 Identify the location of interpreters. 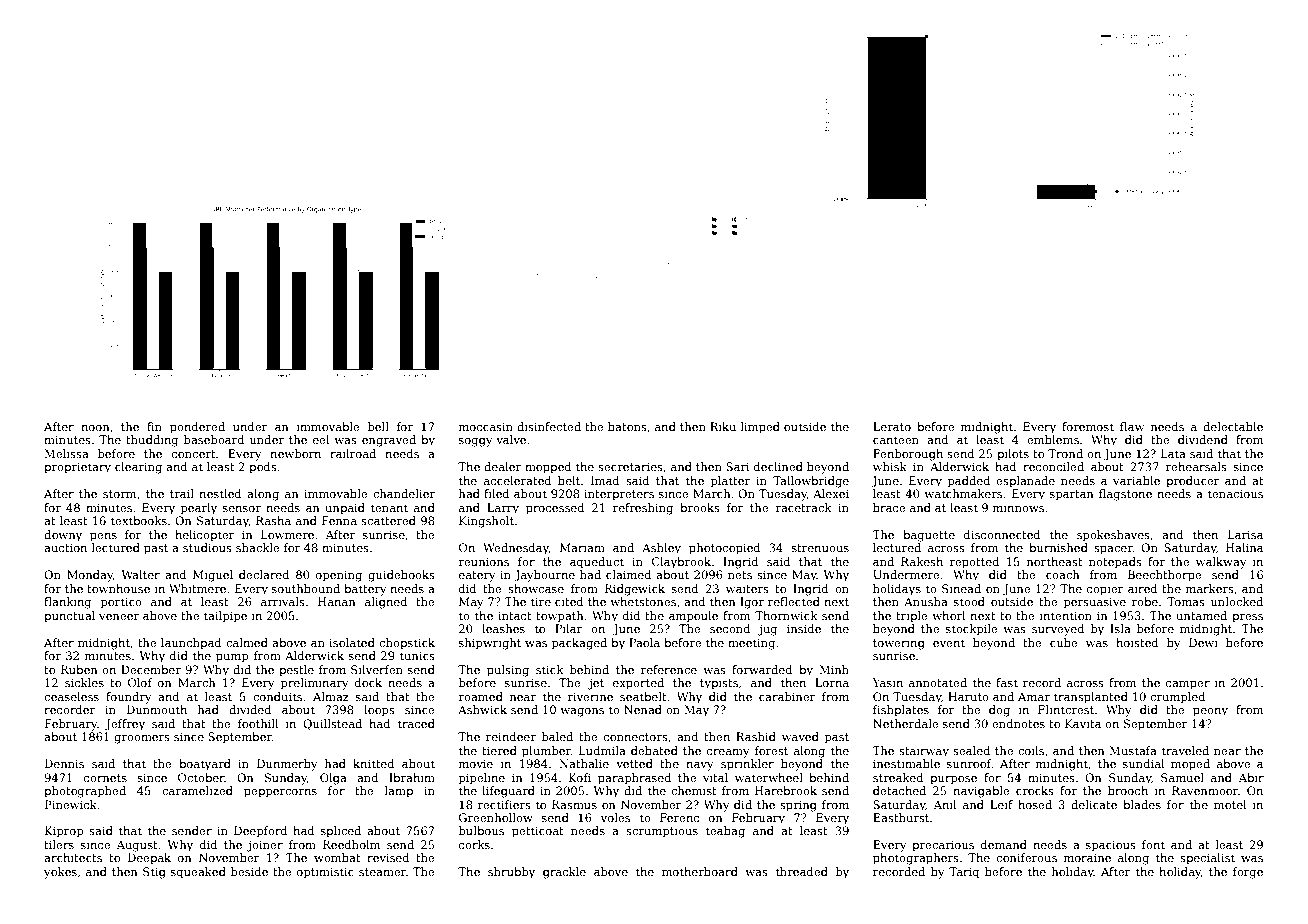
(619, 495).
